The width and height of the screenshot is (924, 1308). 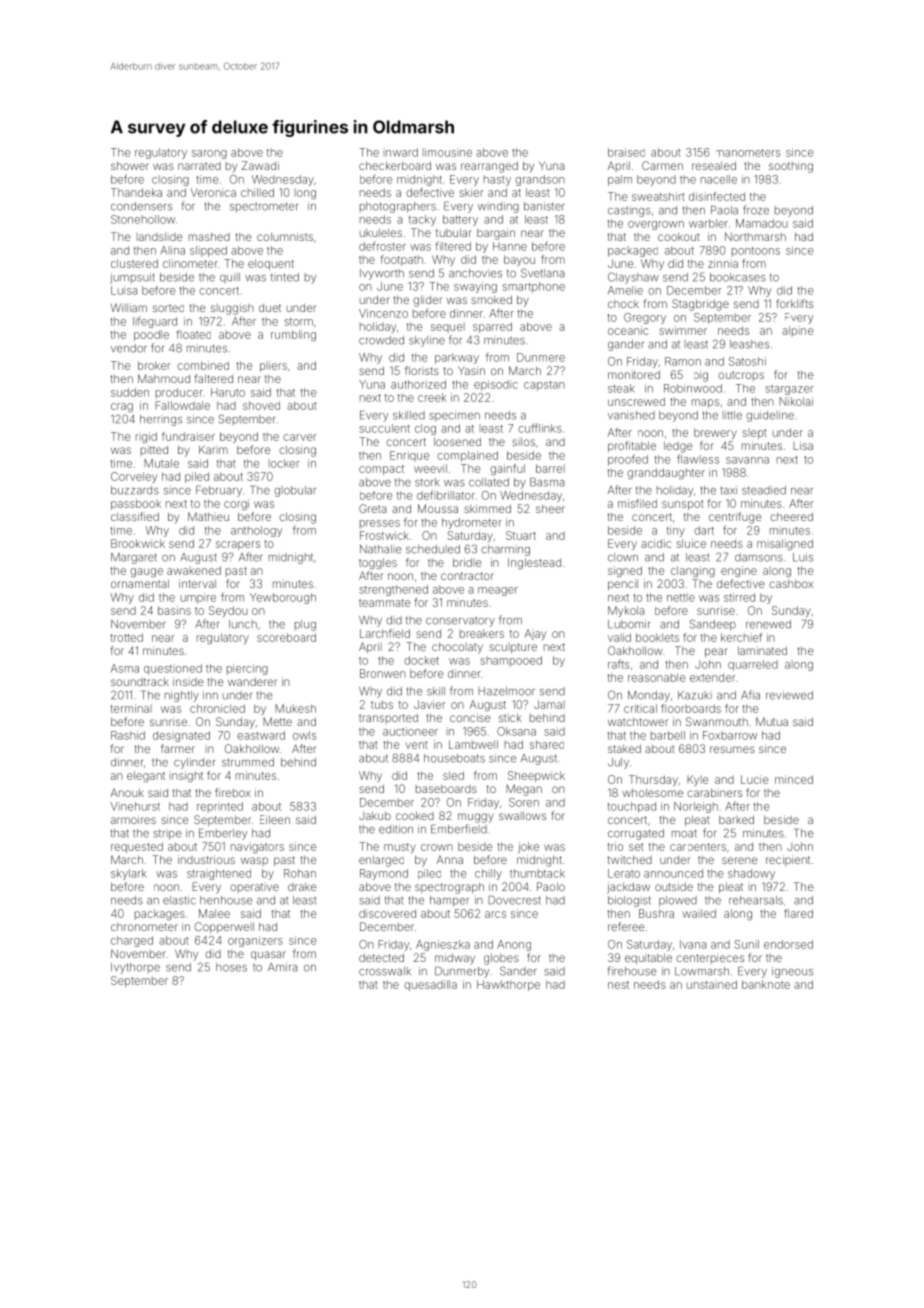 What do you see at coordinates (224, 927) in the screenshot?
I see `Copperwell` at bounding box center [224, 927].
